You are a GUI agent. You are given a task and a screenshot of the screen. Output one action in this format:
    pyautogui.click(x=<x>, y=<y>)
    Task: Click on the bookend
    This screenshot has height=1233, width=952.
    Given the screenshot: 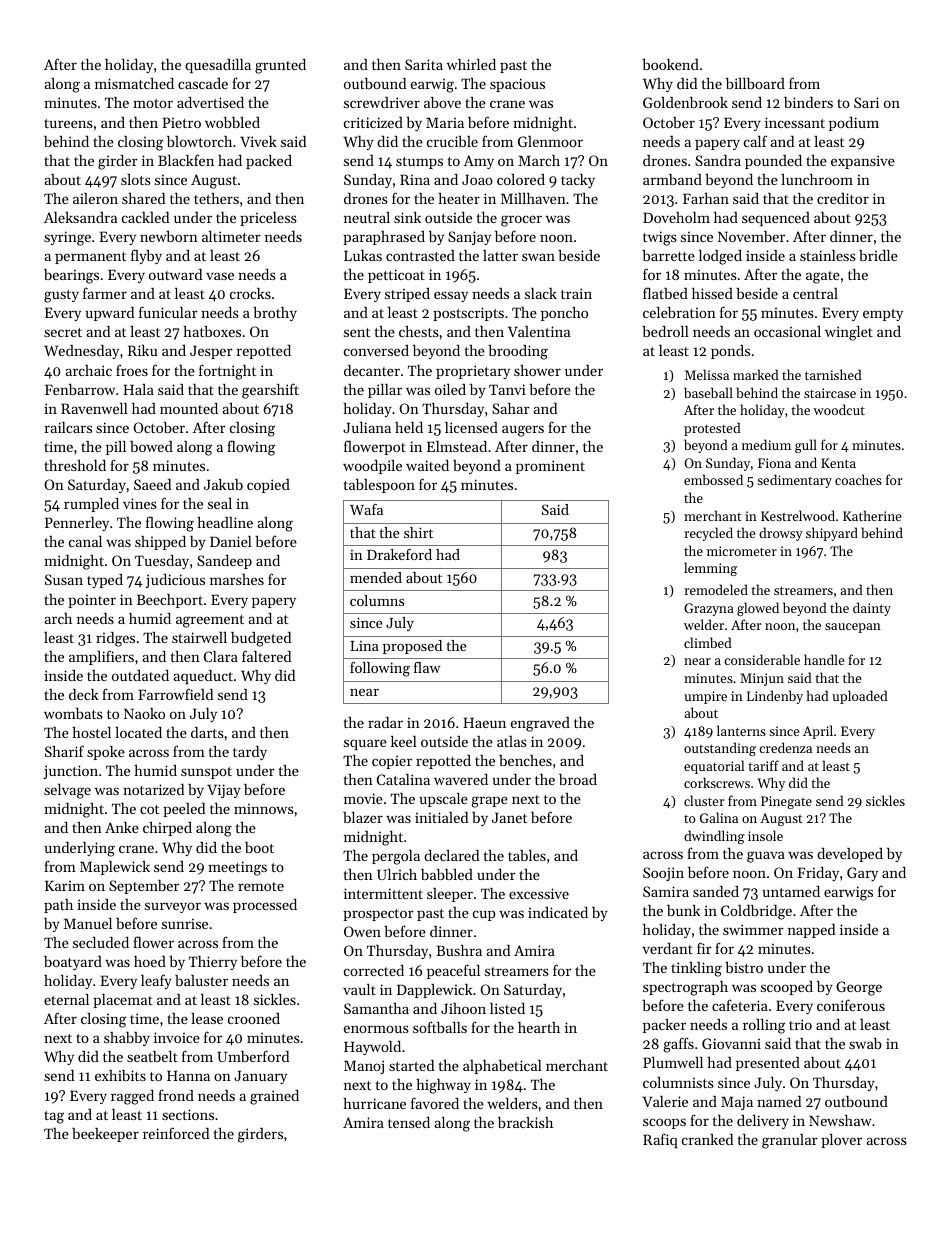 What is the action you would take?
    pyautogui.click(x=670, y=64)
